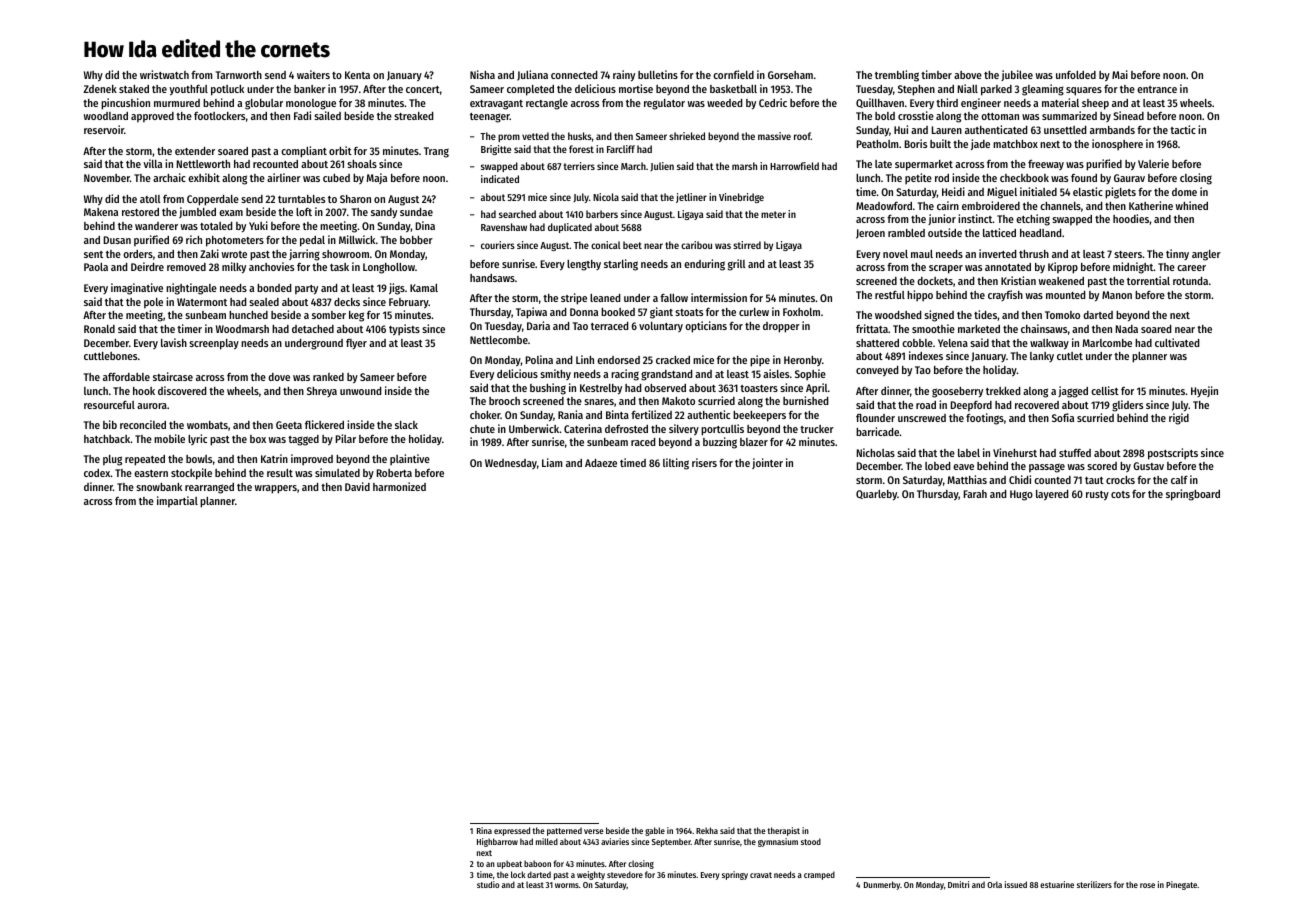 This document has height=924, width=1308. Describe the element at coordinates (1060, 102) in the document. I see `material` at that location.
